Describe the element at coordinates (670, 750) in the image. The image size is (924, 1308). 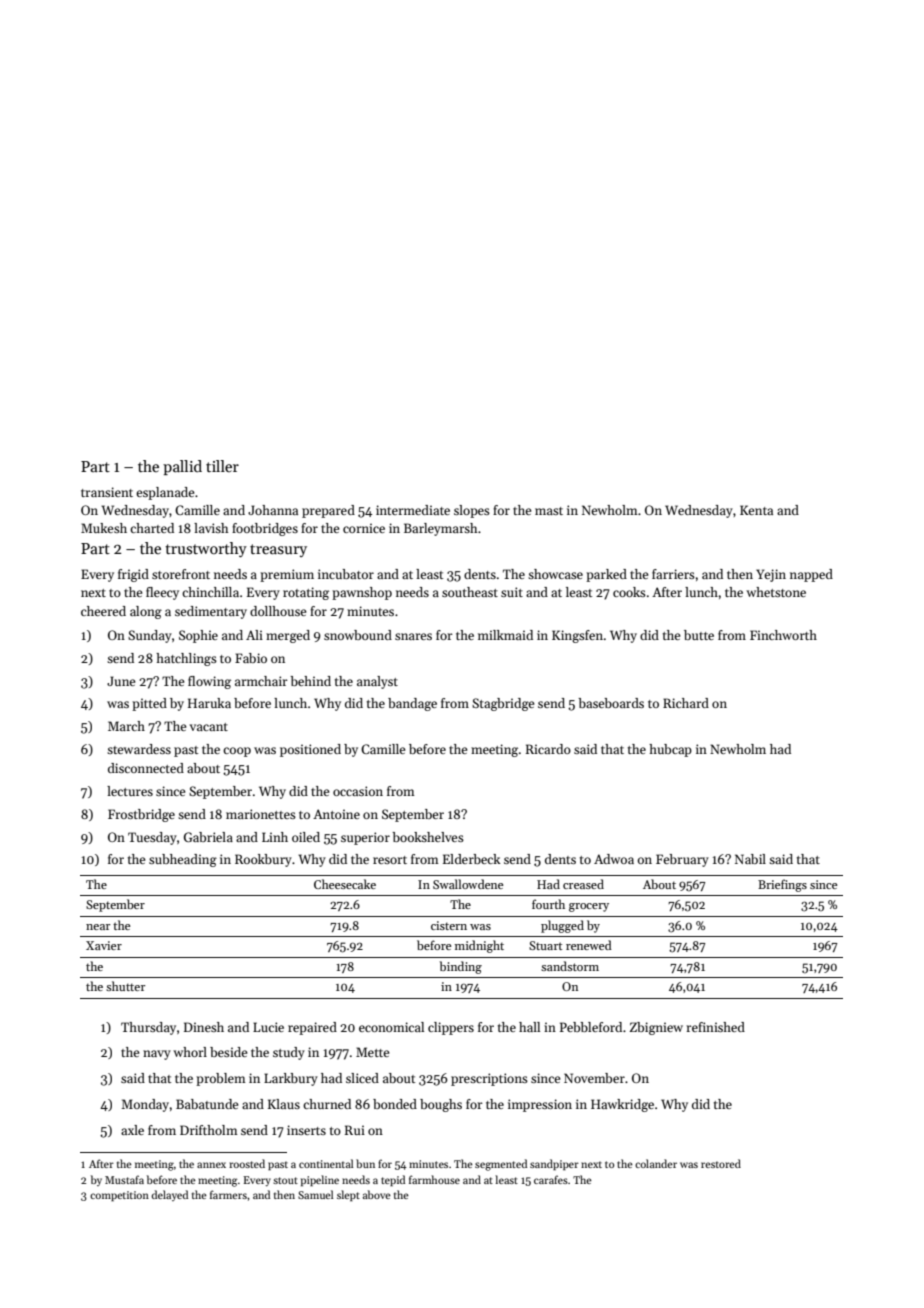
I see `hubcap` at that location.
